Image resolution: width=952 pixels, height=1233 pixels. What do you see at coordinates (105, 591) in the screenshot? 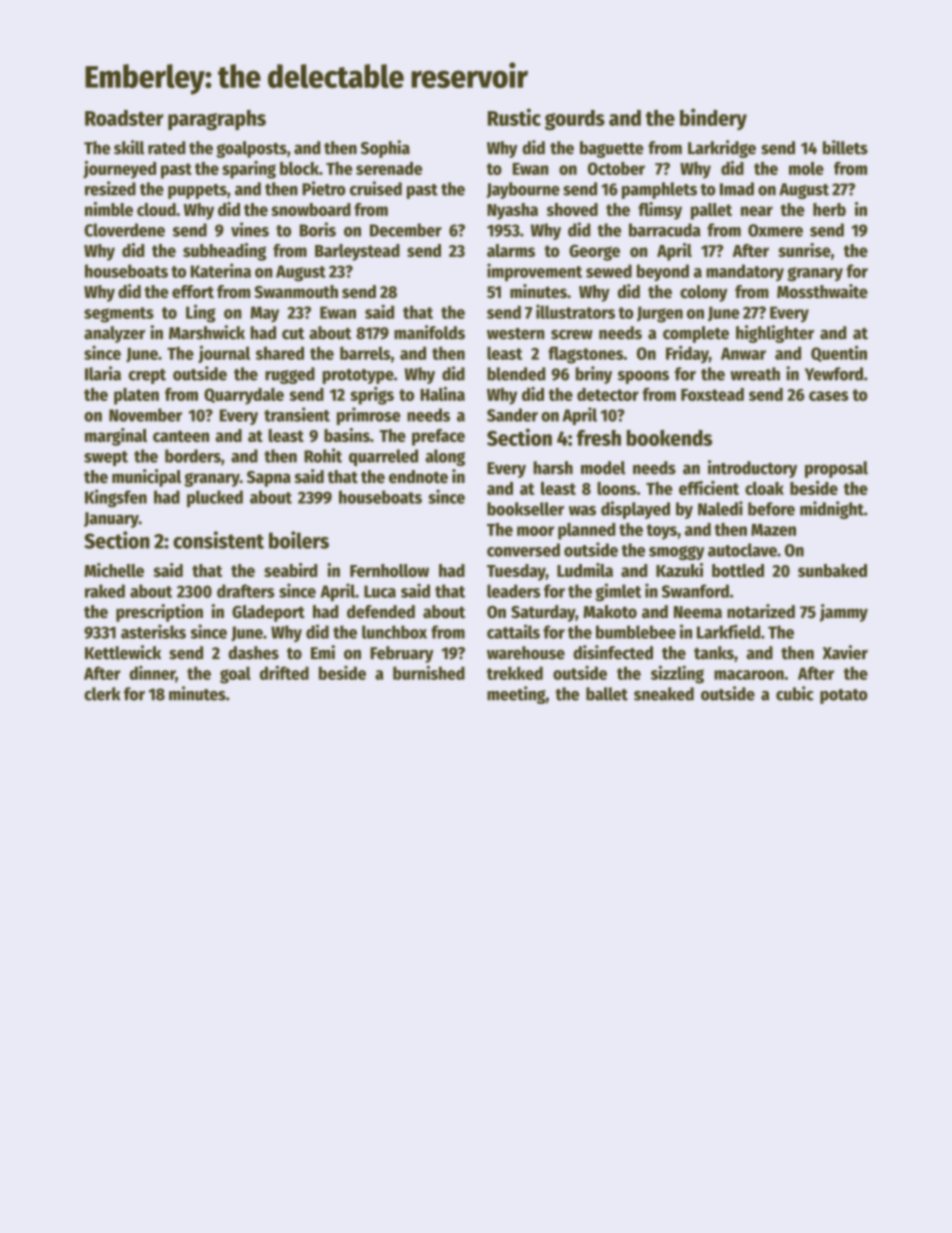
I see `raked` at bounding box center [105, 591].
